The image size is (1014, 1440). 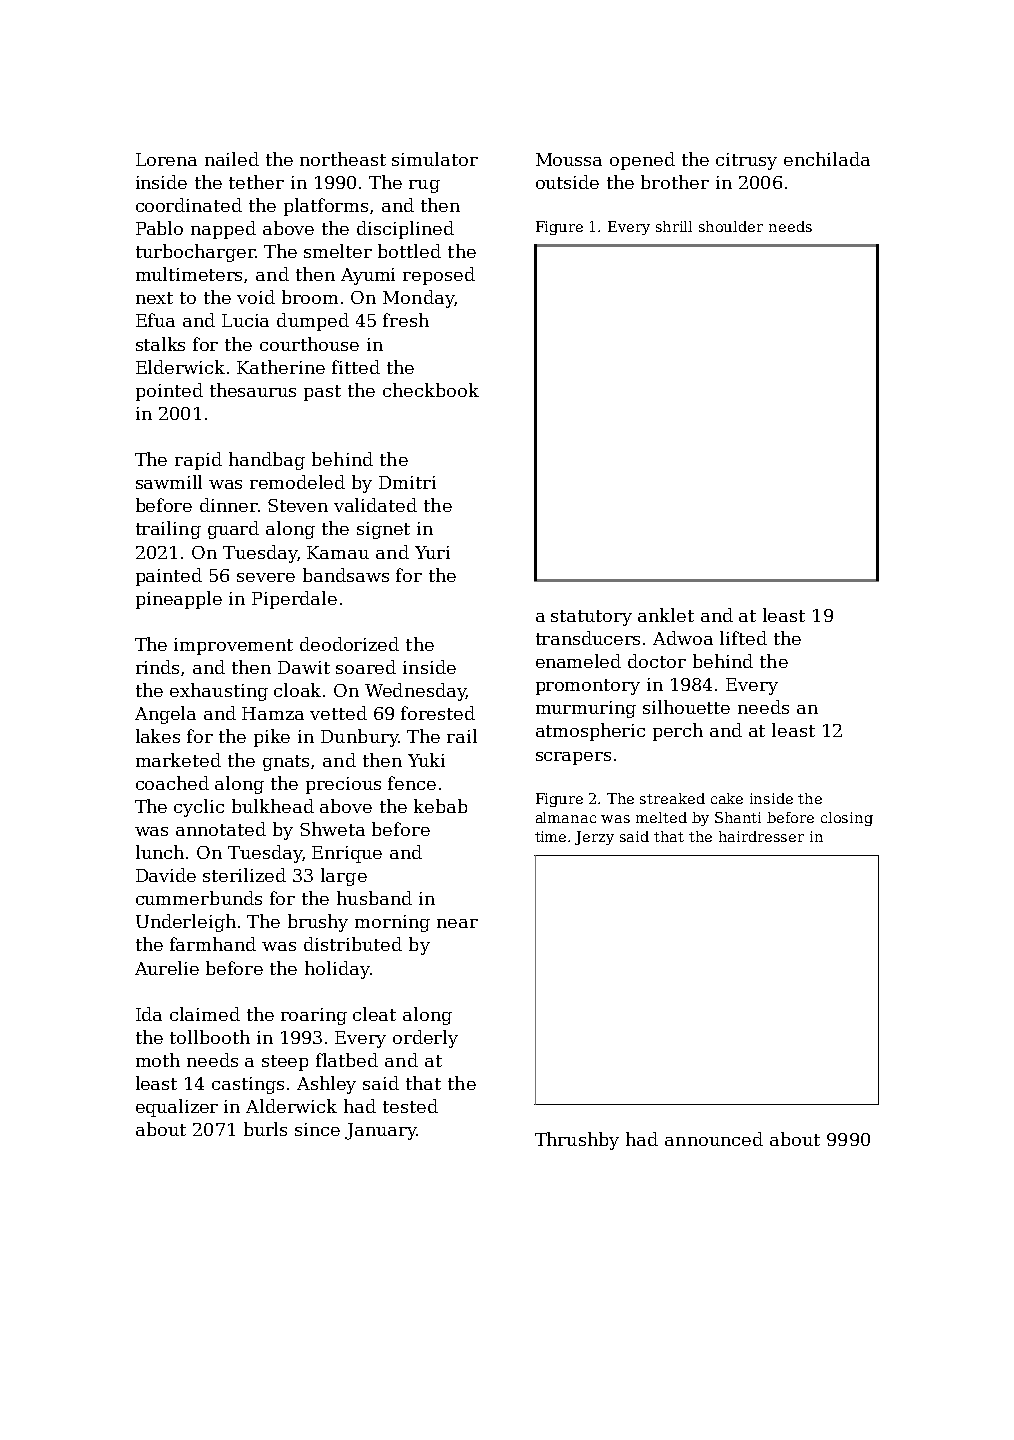 What do you see at coordinates (731, 226) in the document?
I see `shoulder` at bounding box center [731, 226].
